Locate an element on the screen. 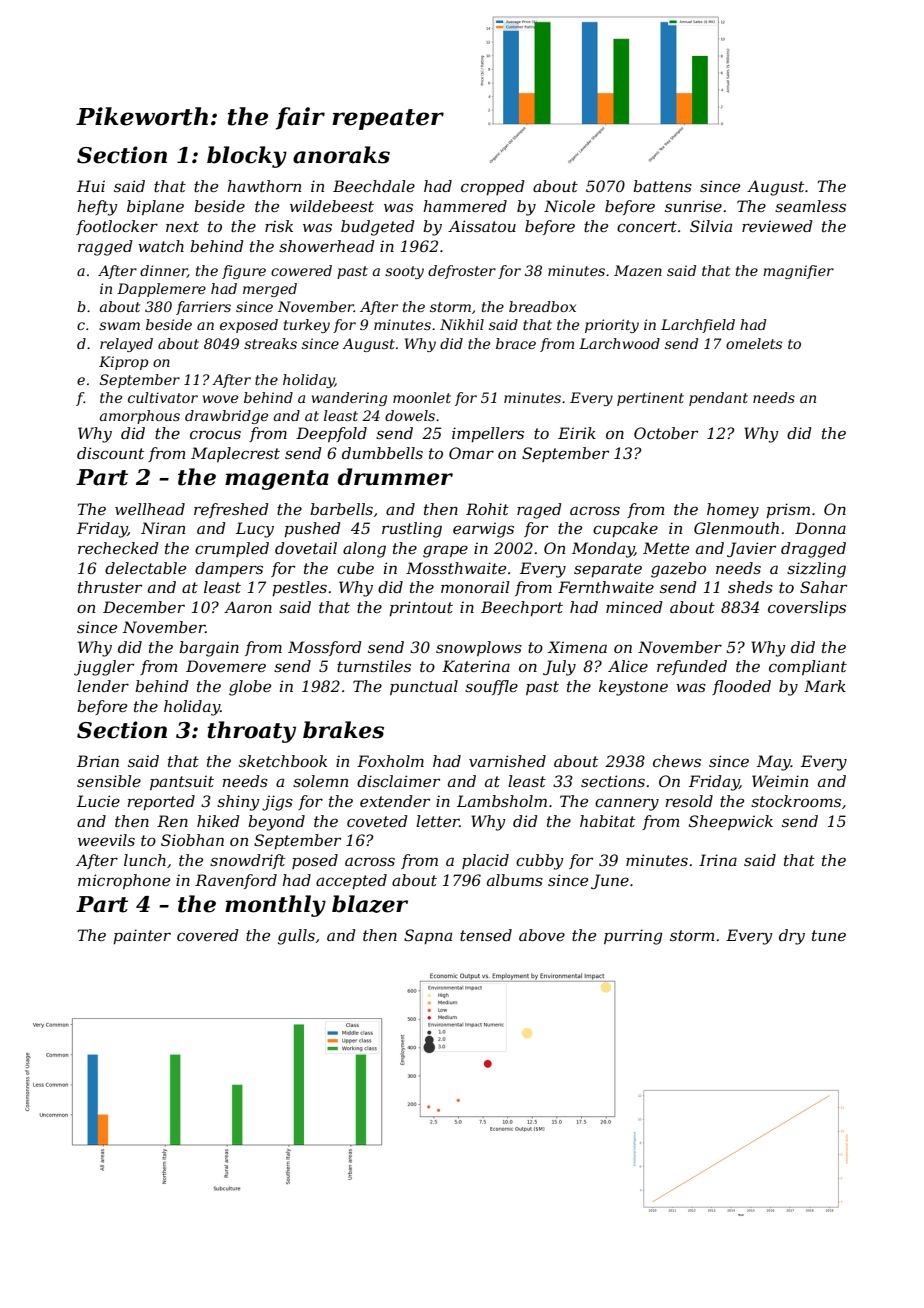  streaks is located at coordinates (270, 343).
